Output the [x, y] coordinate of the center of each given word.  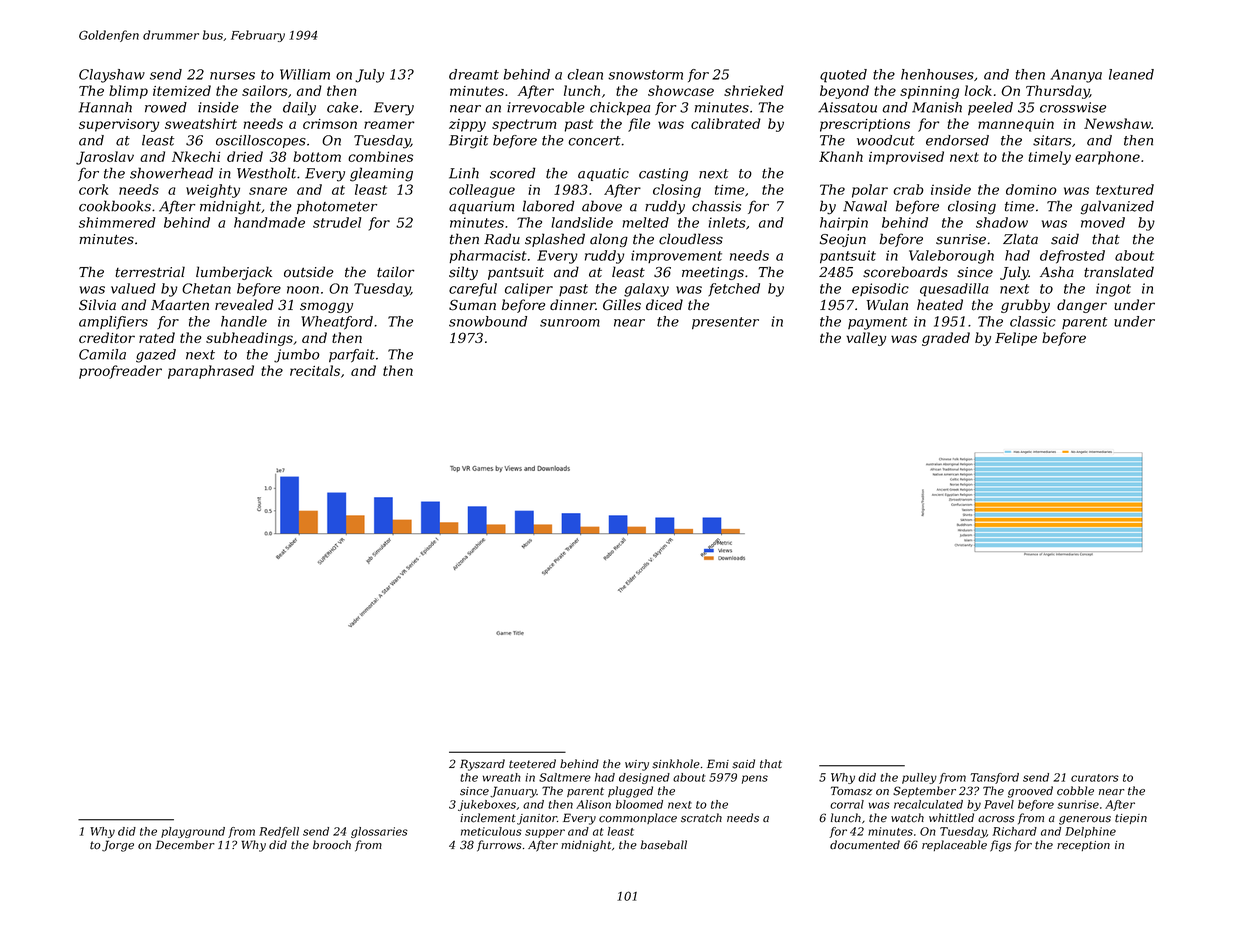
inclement [488, 818]
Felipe [1016, 339]
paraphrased [211, 372]
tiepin [1131, 819]
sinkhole [676, 764]
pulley [919, 778]
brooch [332, 845]
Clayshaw [112, 76]
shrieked [754, 90]
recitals [315, 370]
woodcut [886, 140]
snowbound [488, 321]
